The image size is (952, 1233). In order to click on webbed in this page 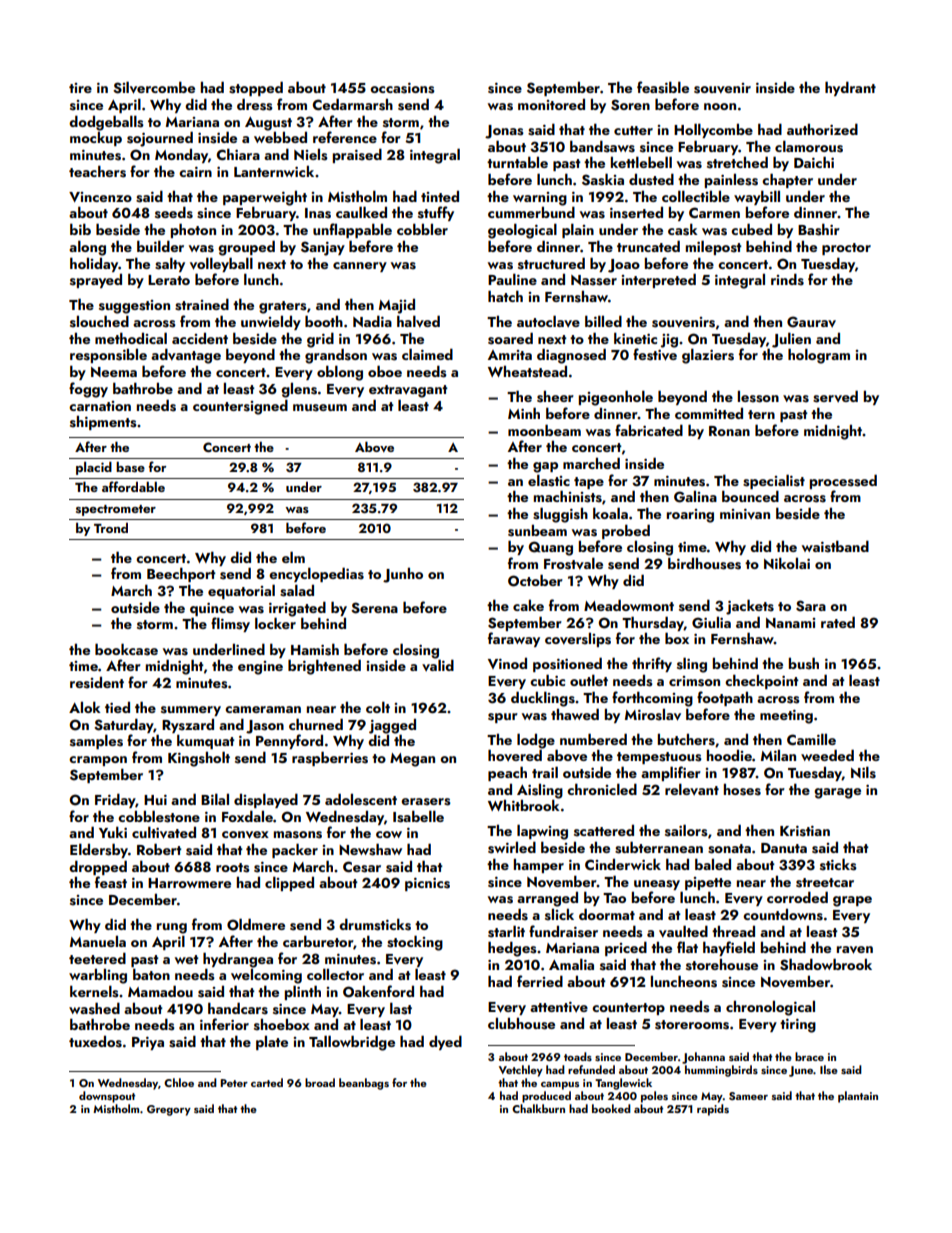, I will do `click(280, 137)`.
